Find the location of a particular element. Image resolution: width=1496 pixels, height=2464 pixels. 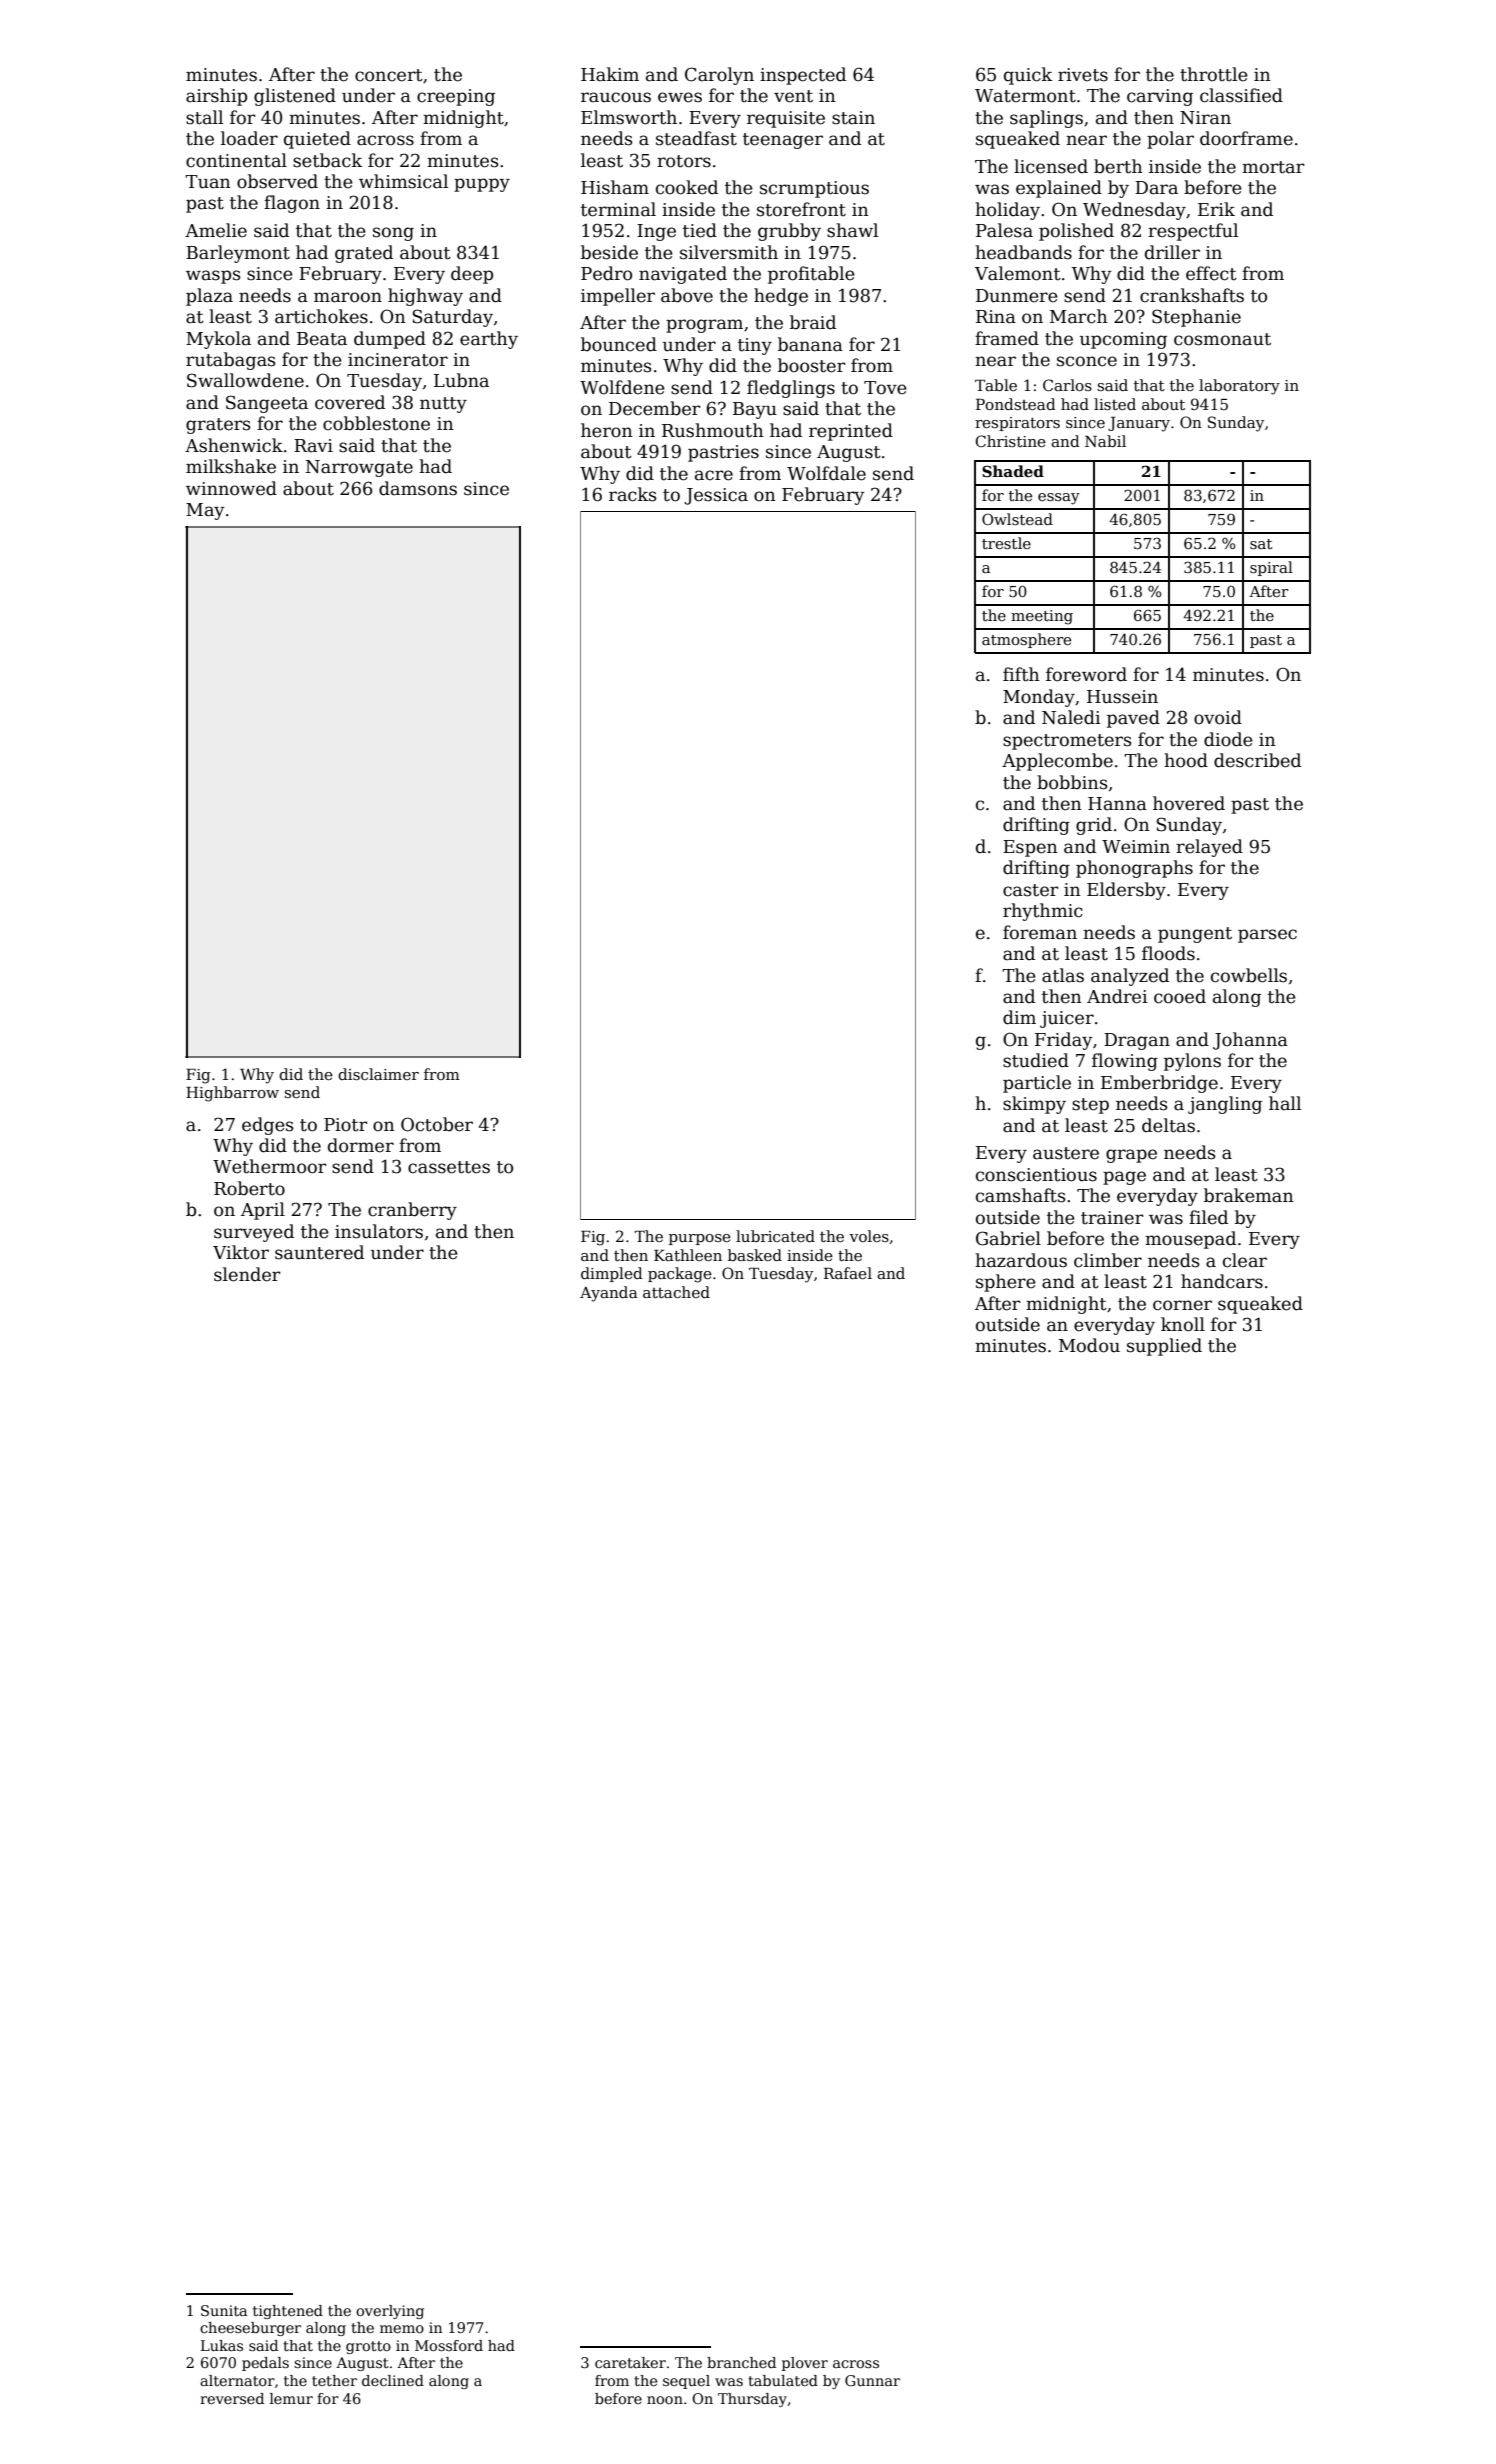

racks is located at coordinates (633, 494).
